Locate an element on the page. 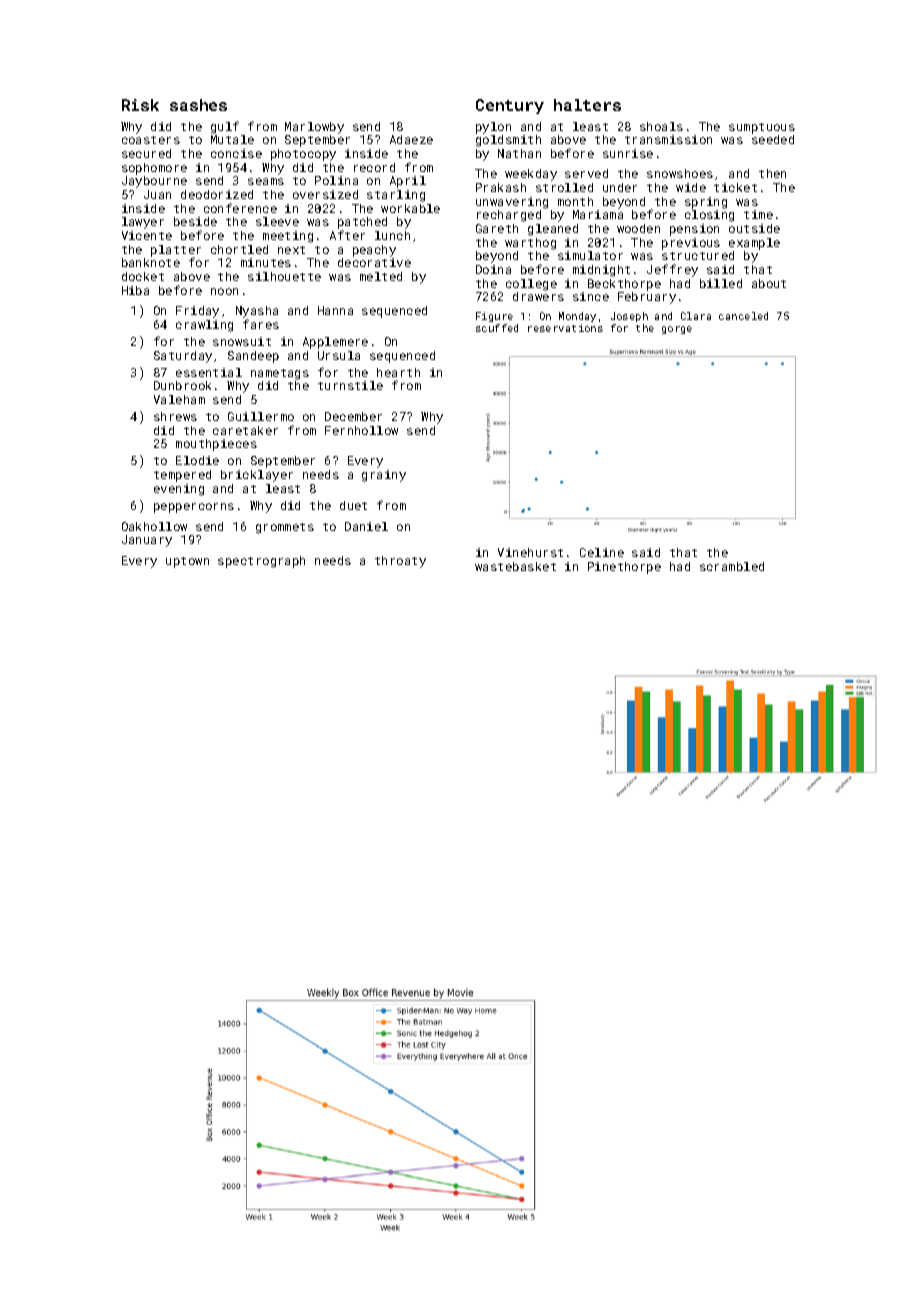  grainy is located at coordinates (384, 476).
